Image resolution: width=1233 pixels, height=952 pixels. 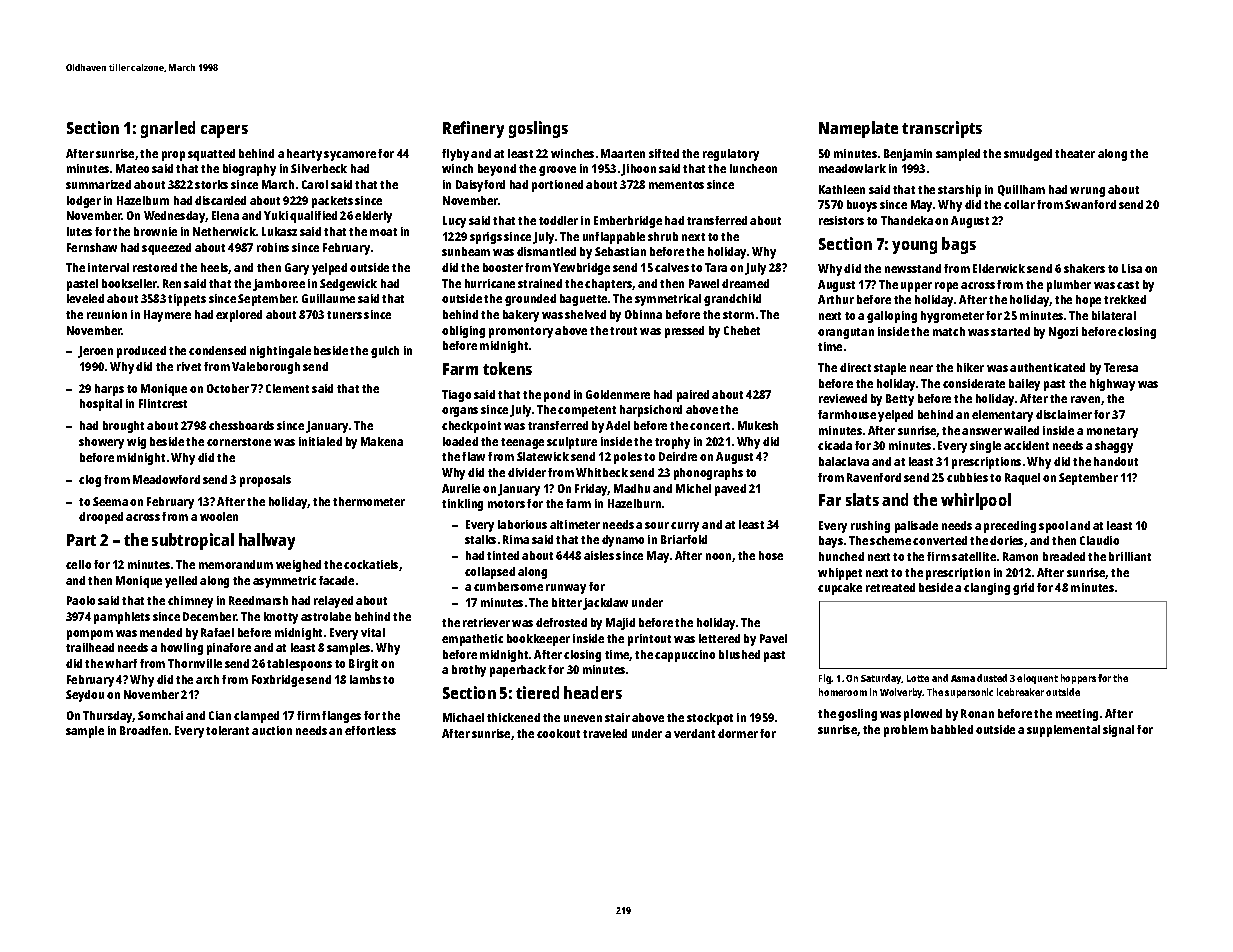 What do you see at coordinates (1121, 367) in the page?
I see `Teresa` at bounding box center [1121, 367].
